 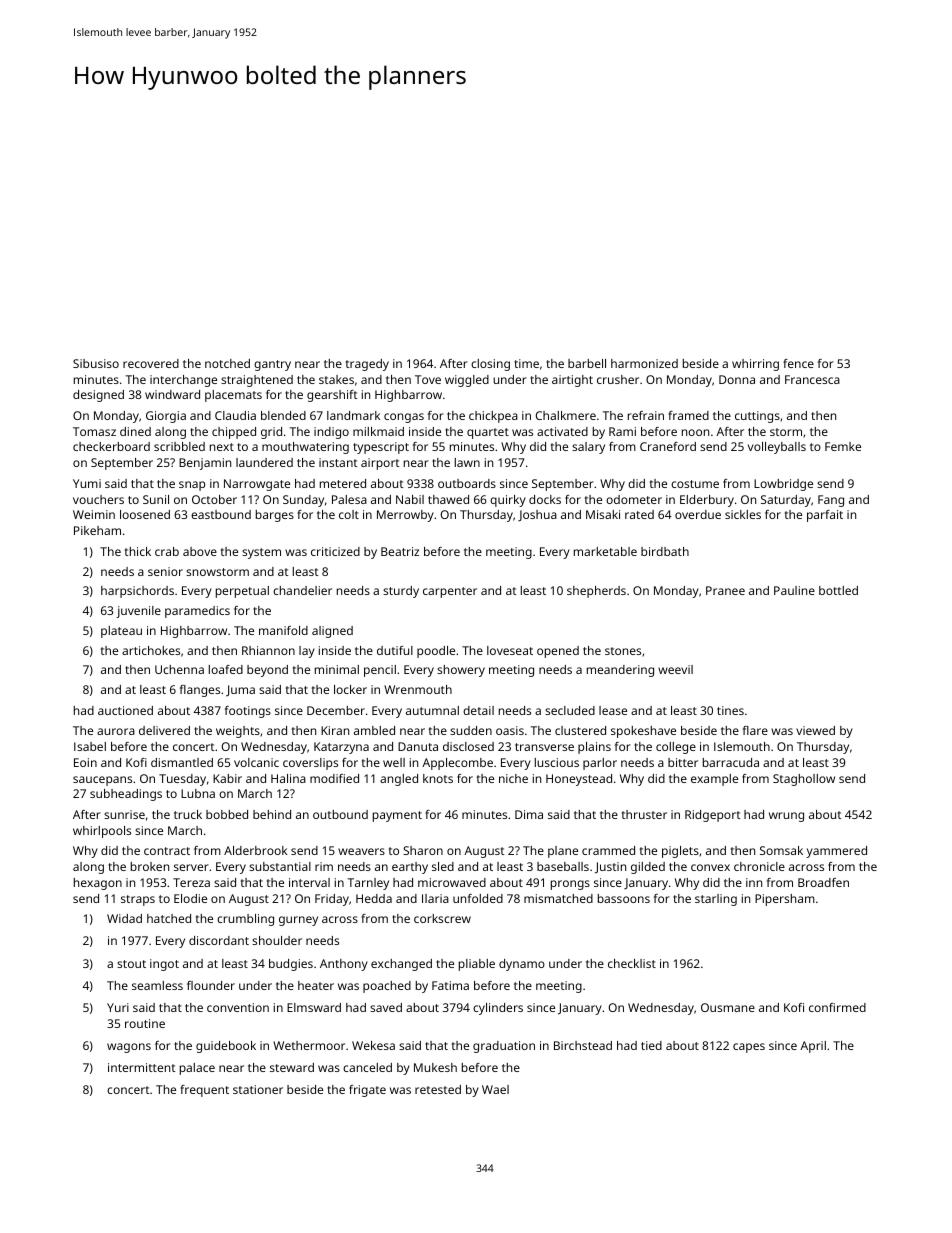 I want to click on harmonized, so click(x=644, y=363).
